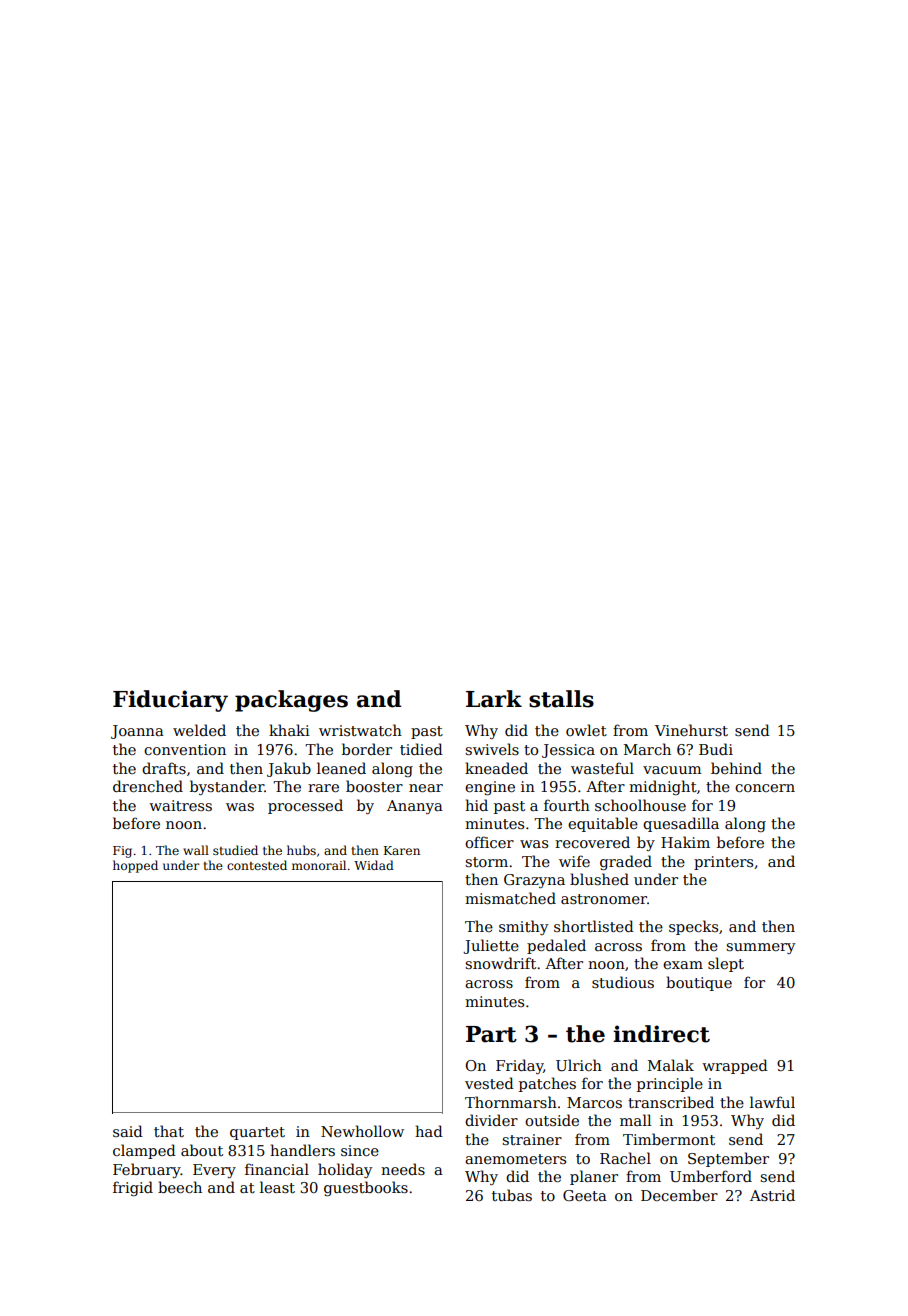 The height and width of the screenshot is (1316, 908). What do you see at coordinates (561, 699) in the screenshot?
I see `stalls` at bounding box center [561, 699].
